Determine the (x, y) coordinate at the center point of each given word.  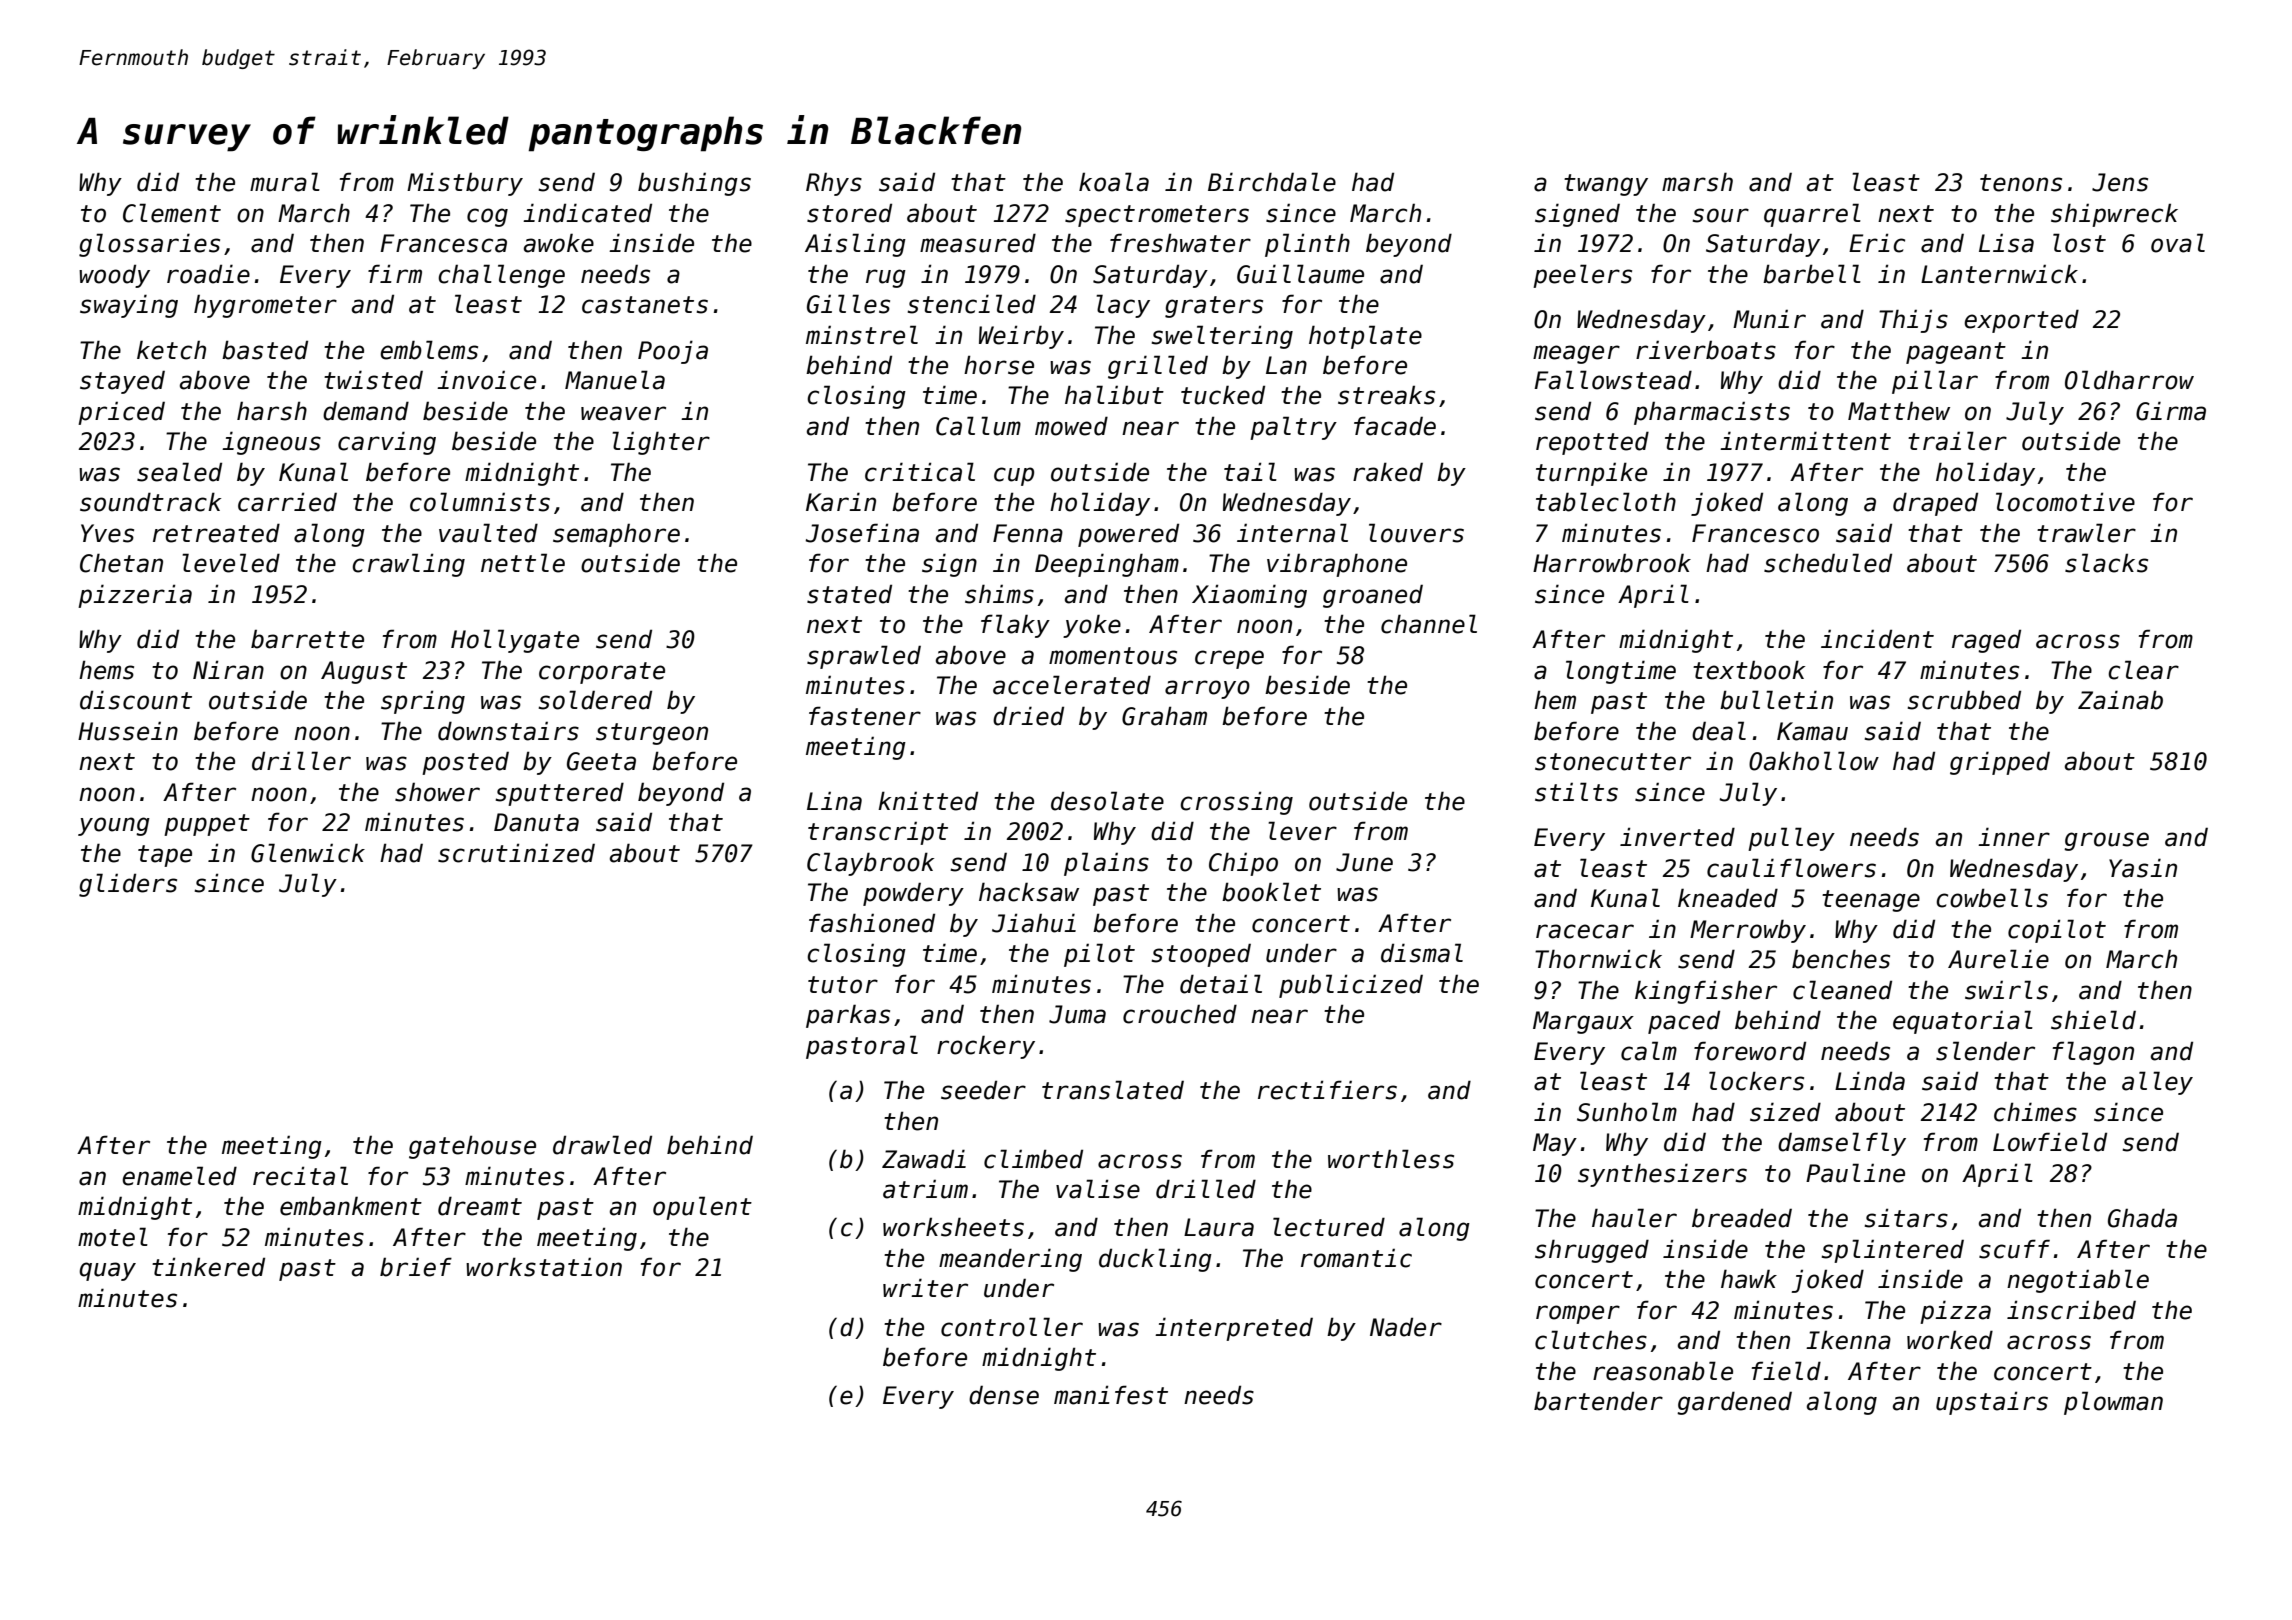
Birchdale (1272, 182)
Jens (2120, 182)
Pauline (1855, 1173)
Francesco (1755, 533)
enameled (179, 1176)
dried (1028, 716)
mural (285, 182)
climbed (1033, 1159)
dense (1004, 1395)
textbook (1749, 670)
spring (423, 702)
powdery (913, 894)
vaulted (488, 533)
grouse (2106, 841)
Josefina (862, 533)
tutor (843, 985)
